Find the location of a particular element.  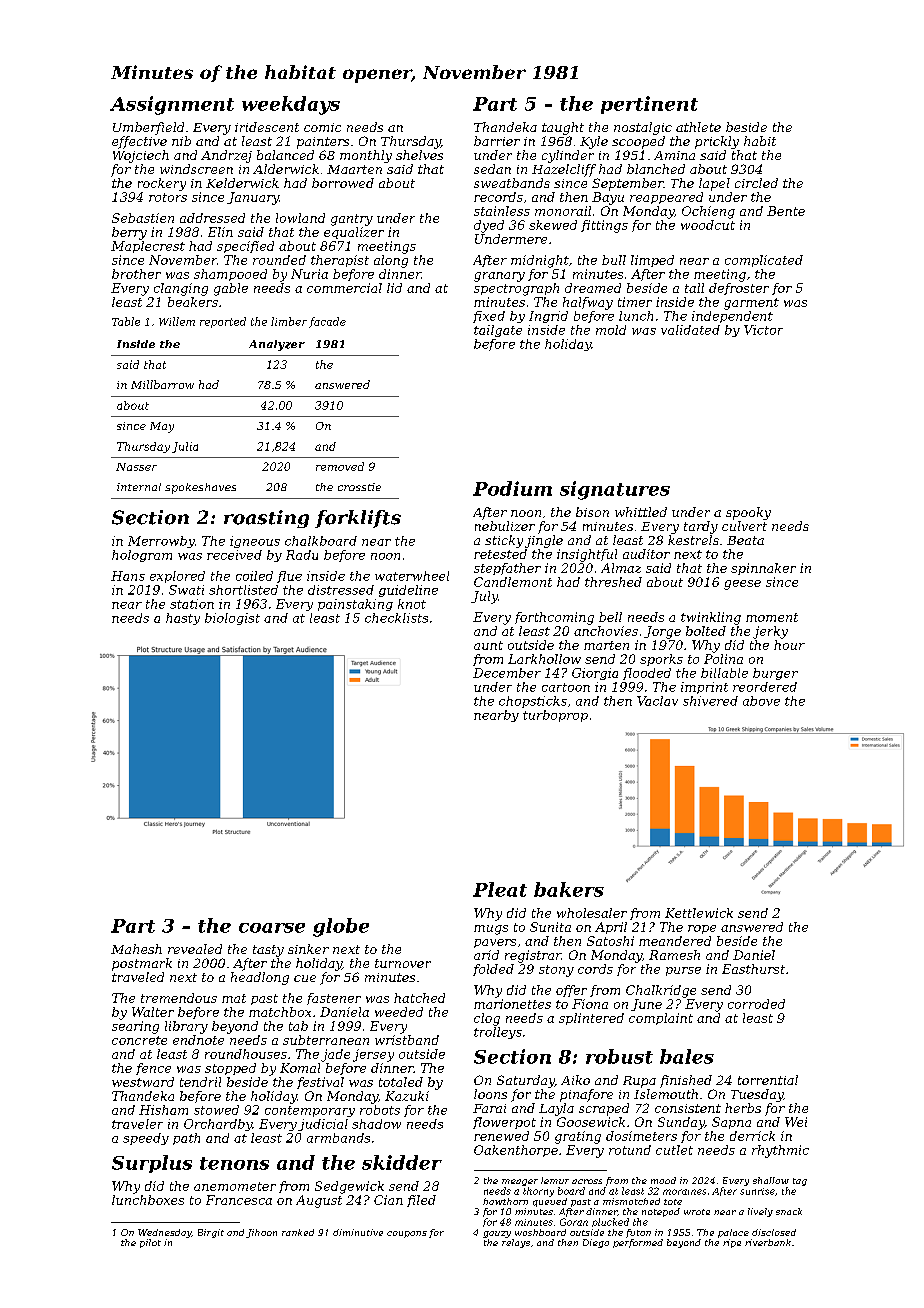

checklists is located at coordinates (396, 618).
